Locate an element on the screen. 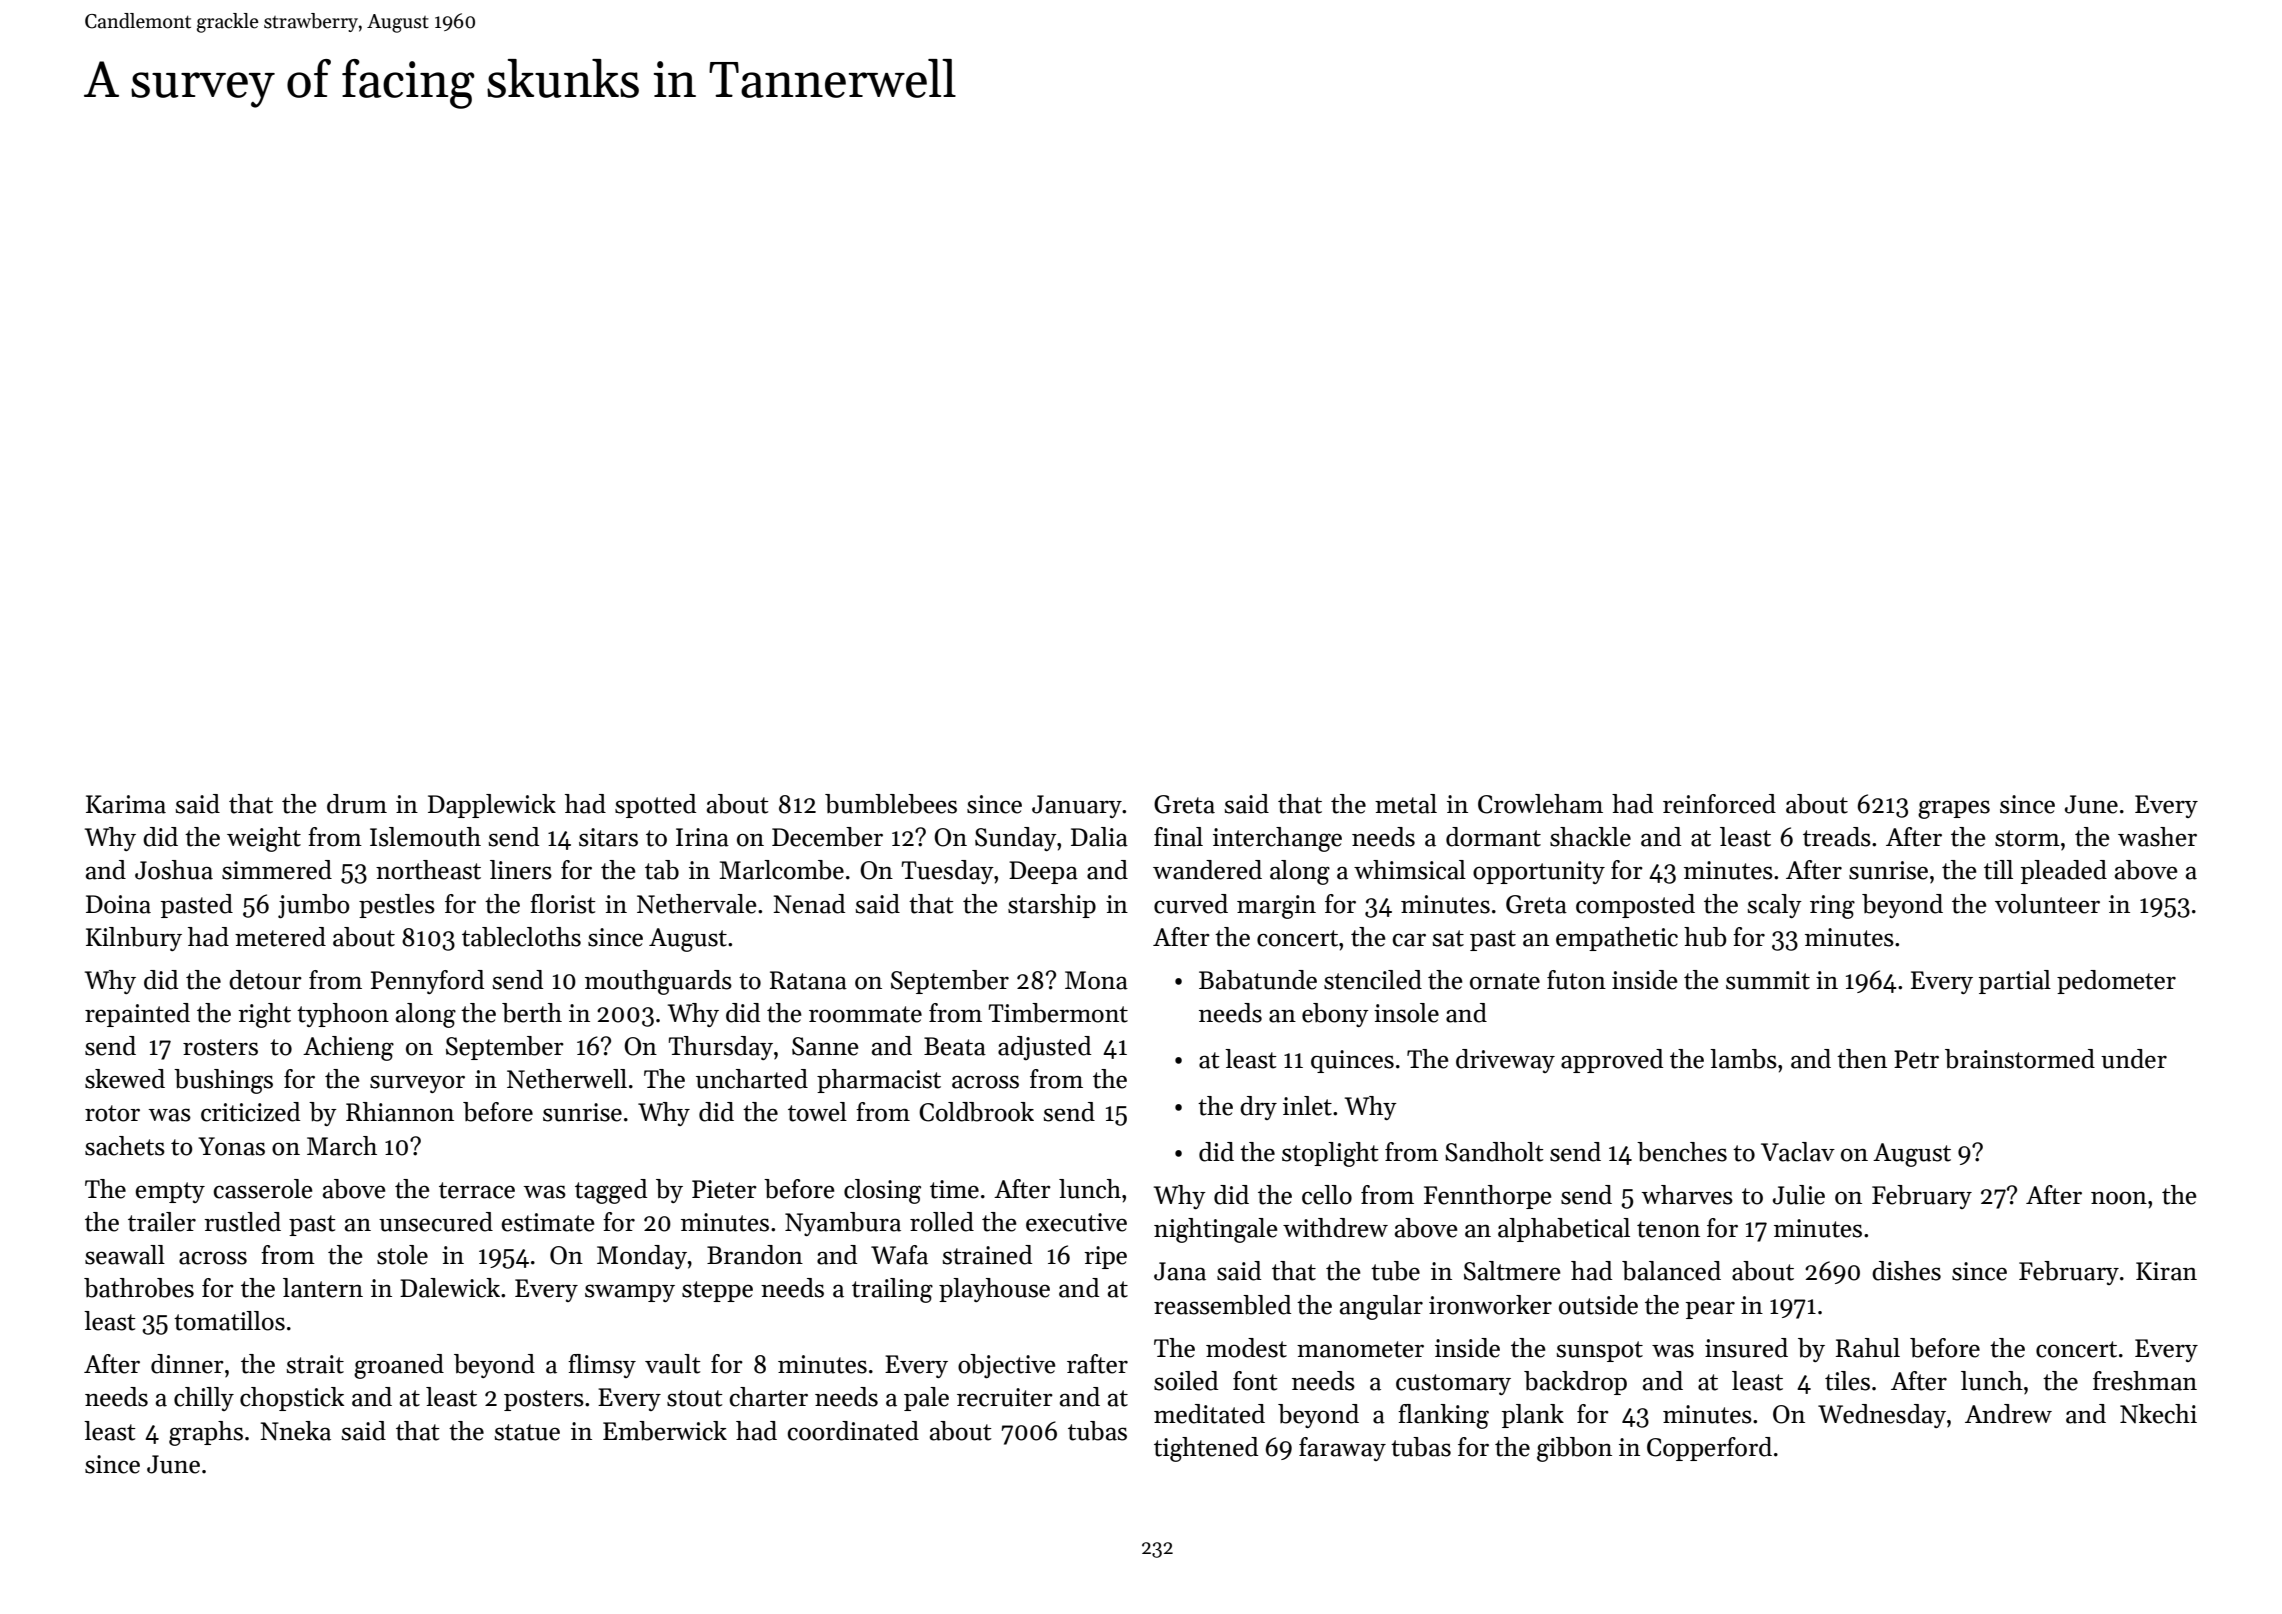  Nenad is located at coordinates (809, 904).
